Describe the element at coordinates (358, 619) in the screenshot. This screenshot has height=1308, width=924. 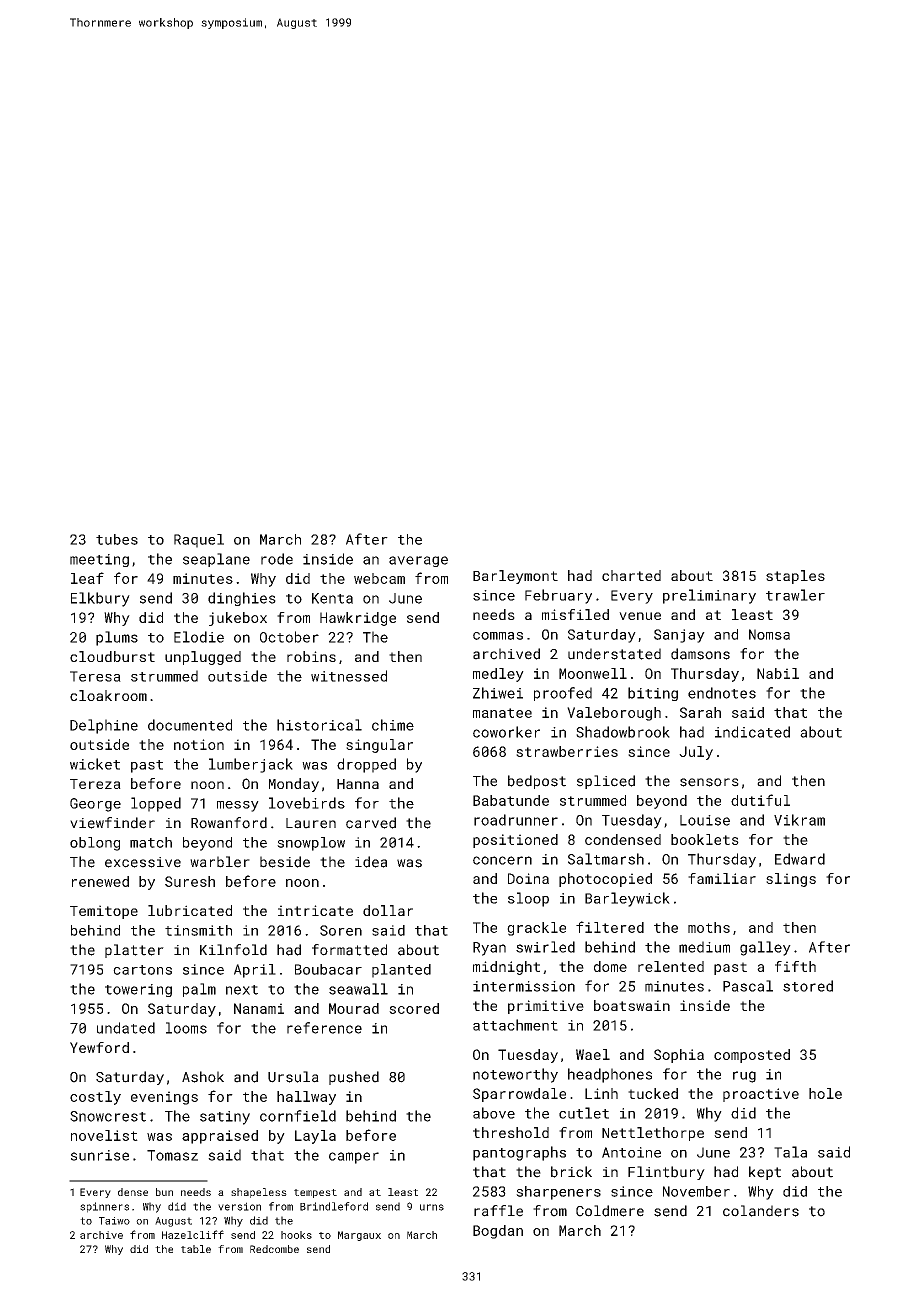
I see `Hawkridge` at that location.
